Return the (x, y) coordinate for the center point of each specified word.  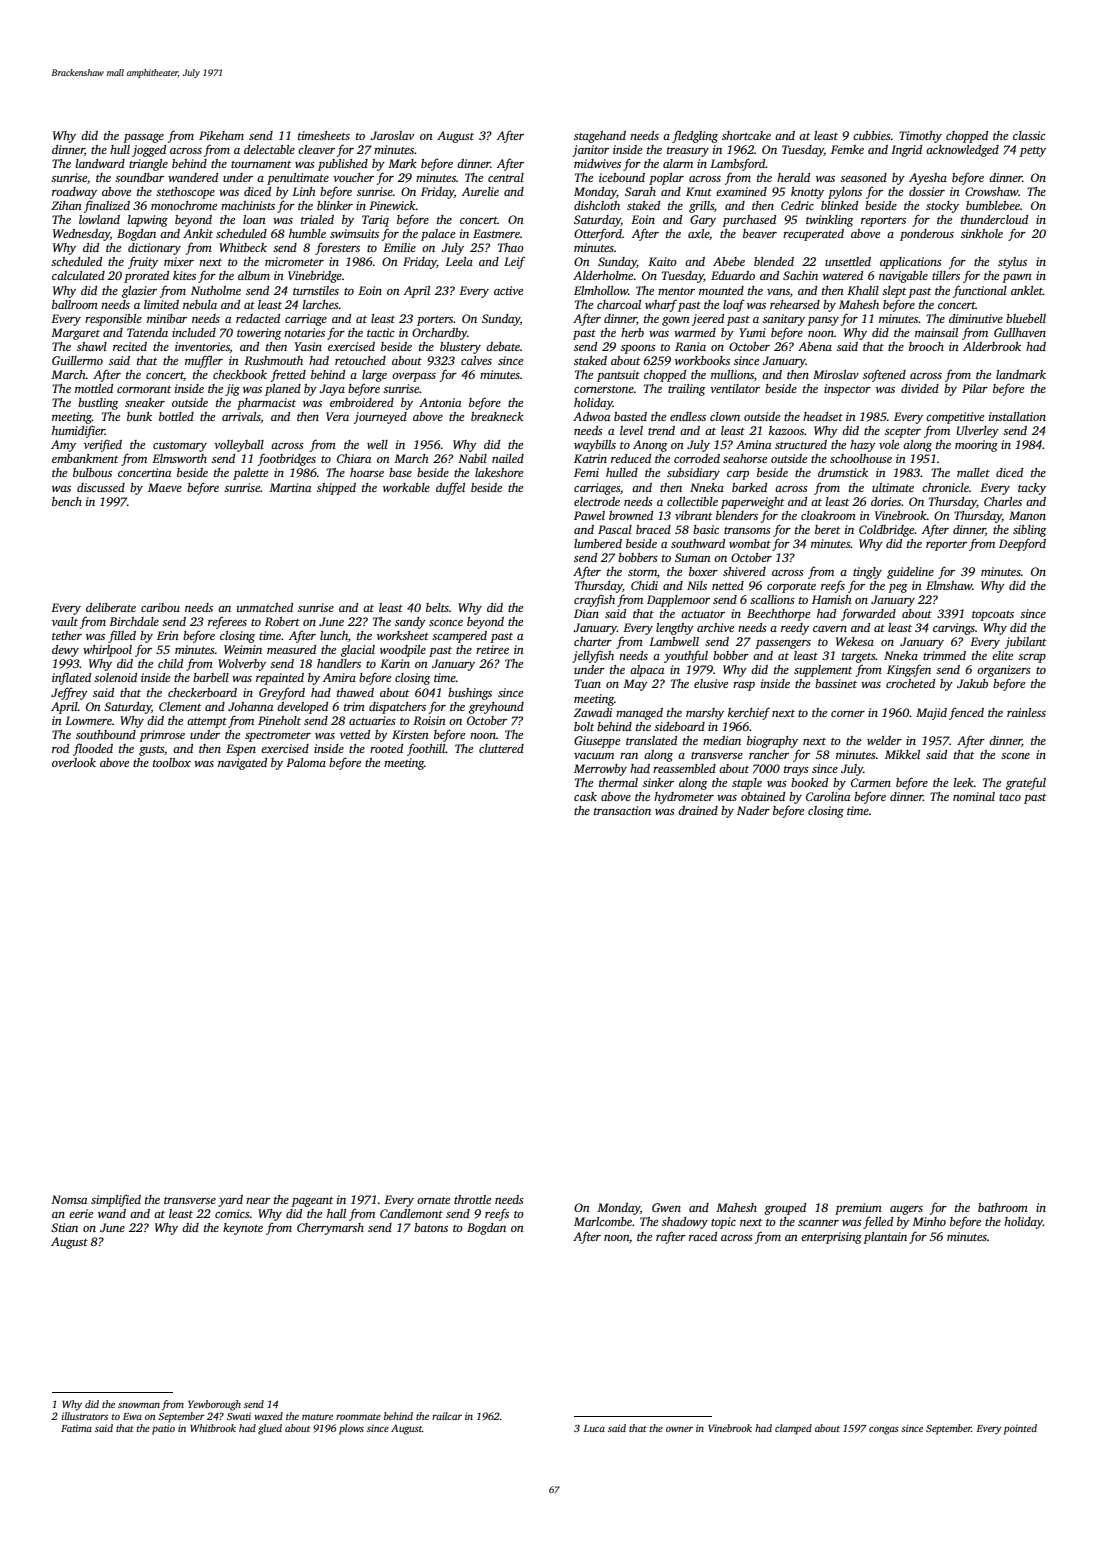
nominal (974, 796)
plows (351, 1429)
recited (130, 346)
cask (585, 796)
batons (431, 1227)
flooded (93, 749)
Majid (931, 714)
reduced (631, 458)
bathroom (1003, 1207)
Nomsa (69, 1199)
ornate (433, 1200)
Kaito (662, 261)
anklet (1027, 290)
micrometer (294, 261)
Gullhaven (1020, 332)
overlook (74, 762)
